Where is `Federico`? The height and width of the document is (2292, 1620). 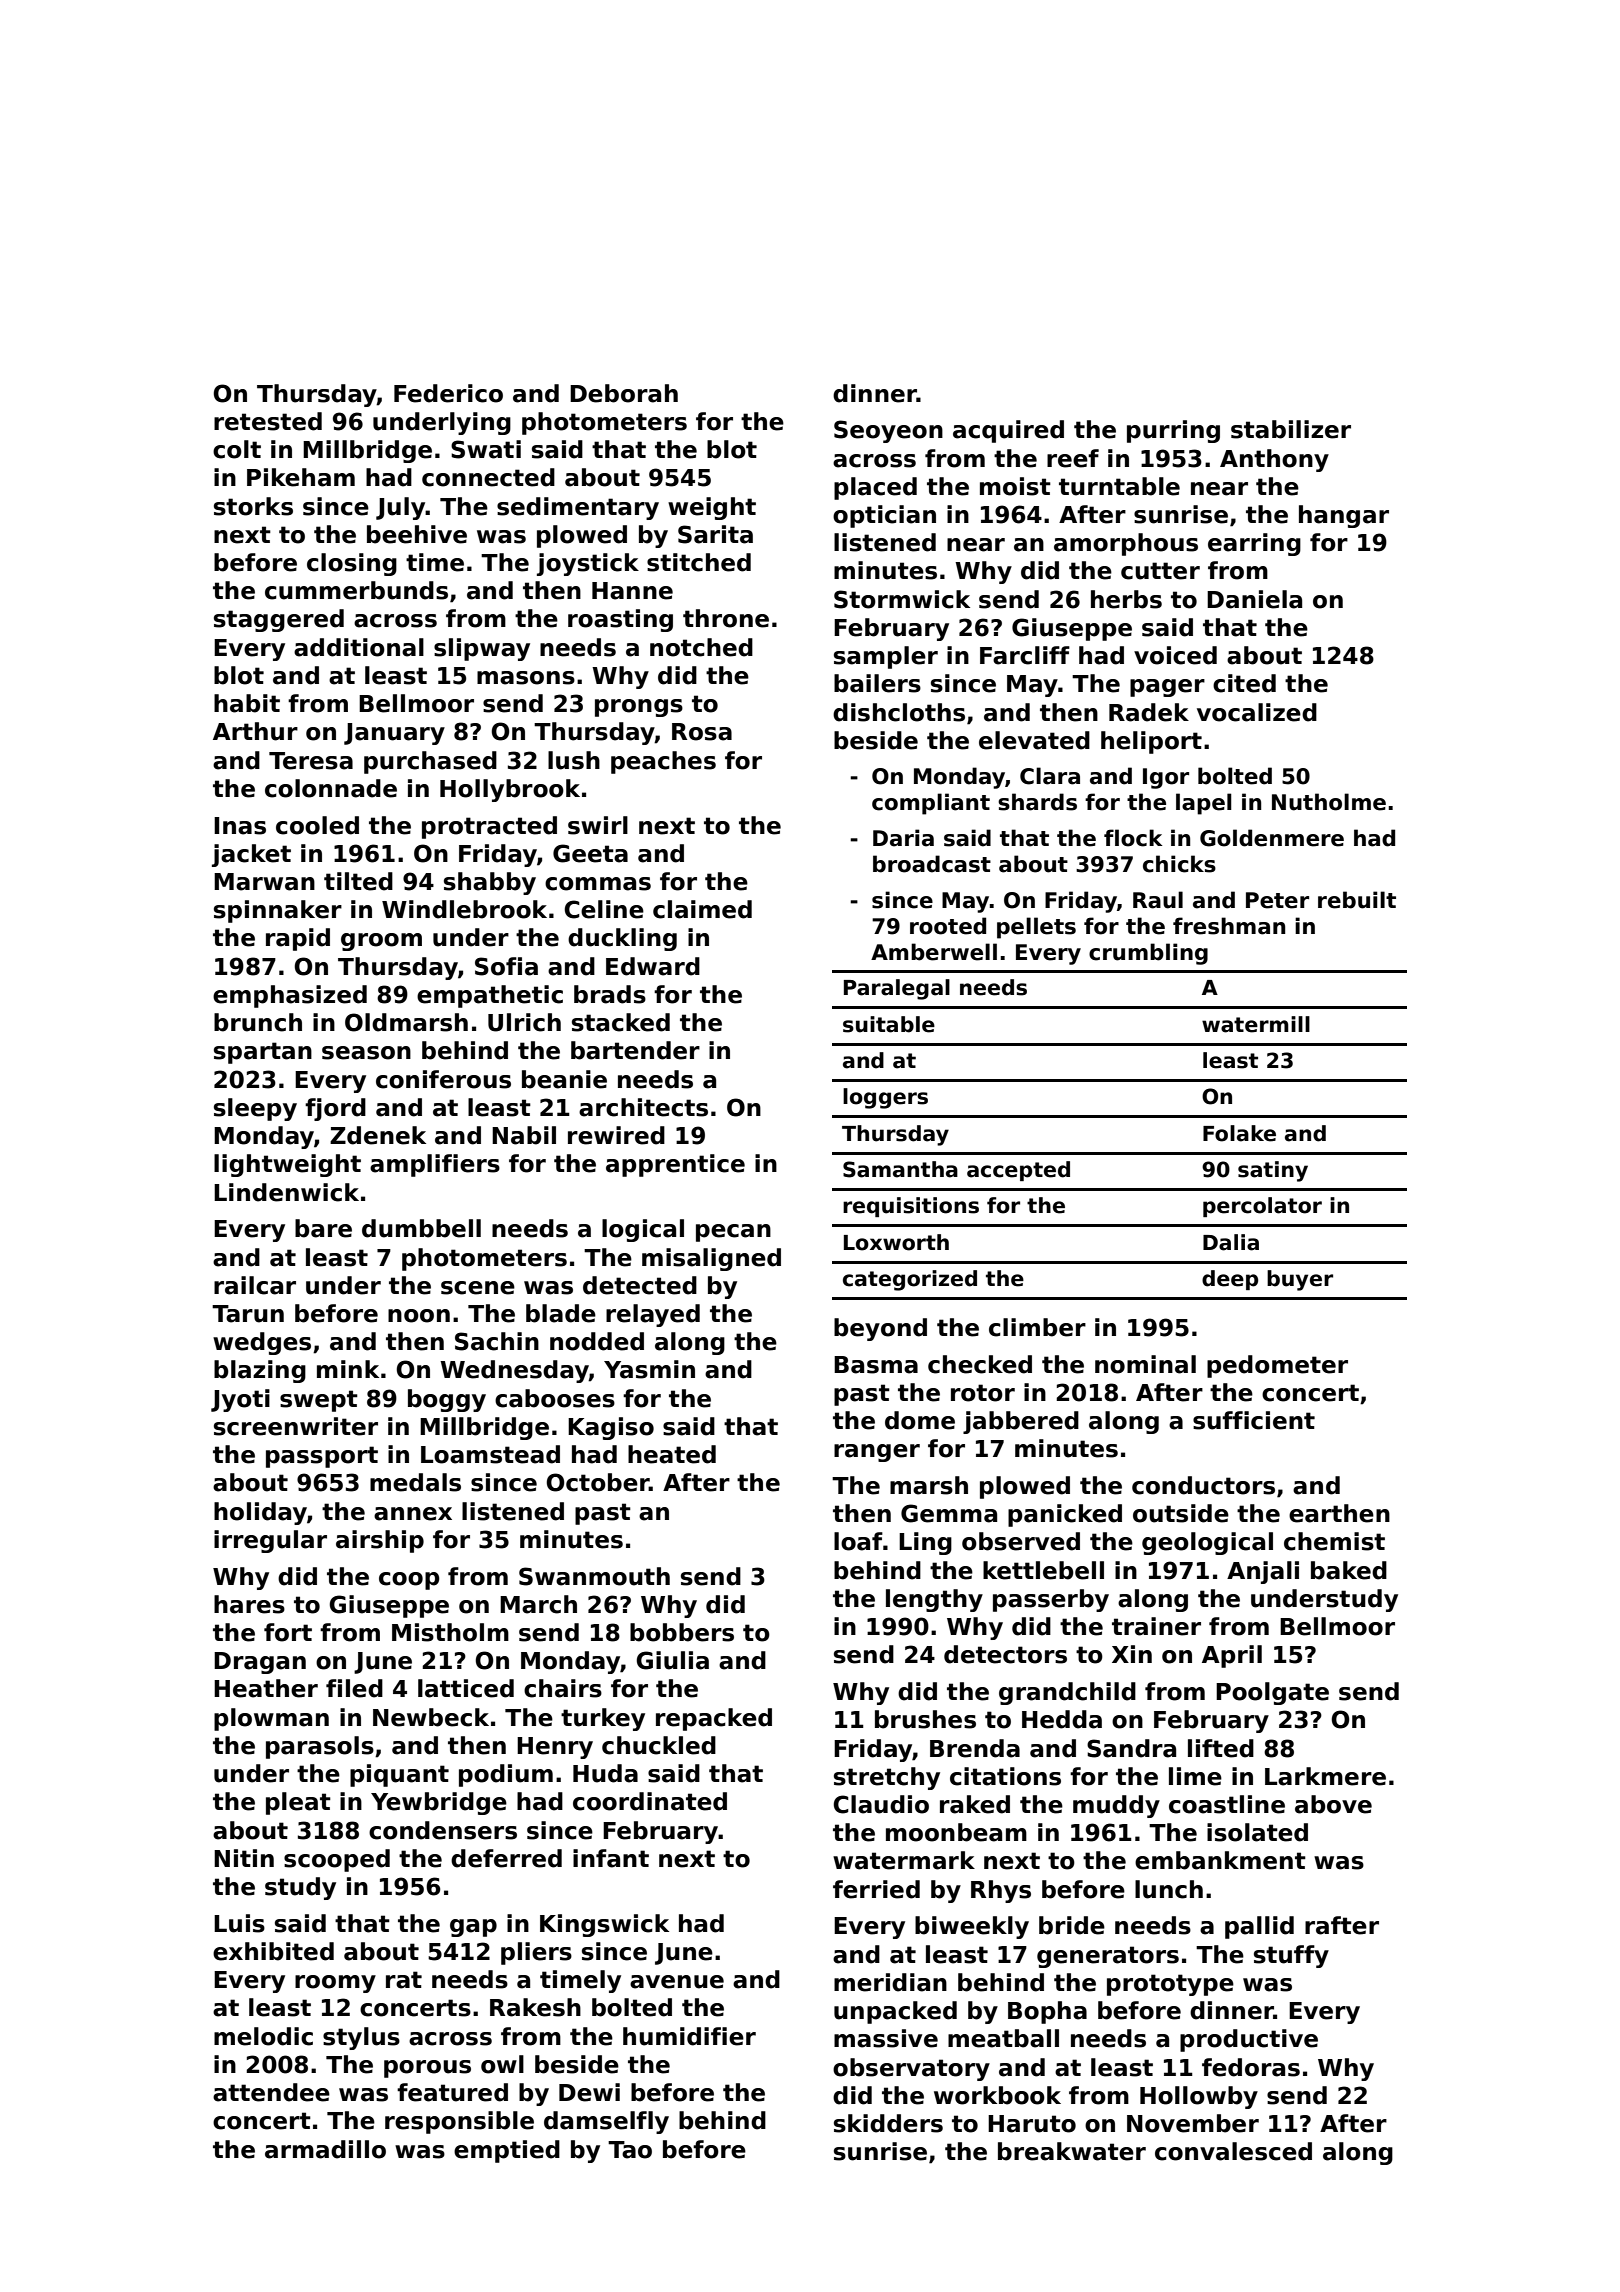 Federico is located at coordinates (448, 393).
